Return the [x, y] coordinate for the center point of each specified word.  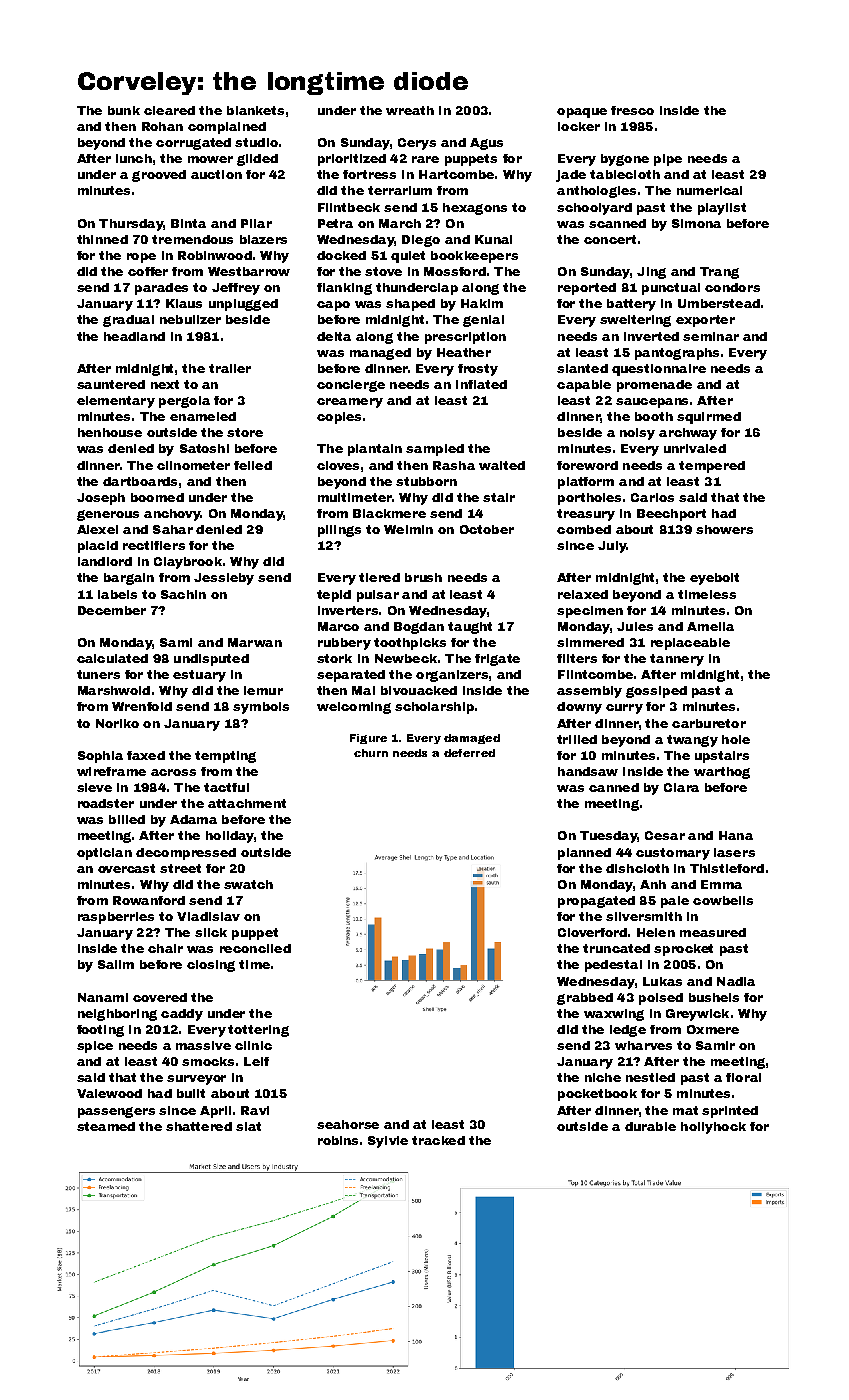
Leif [256, 1061]
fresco [632, 110]
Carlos [652, 497]
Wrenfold [142, 706]
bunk [124, 110]
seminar [711, 336]
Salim [116, 964]
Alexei [97, 529]
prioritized [352, 160]
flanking [344, 289]
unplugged [243, 305]
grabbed [585, 999]
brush [423, 577]
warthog [722, 773]
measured [713, 932]
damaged [472, 739]
